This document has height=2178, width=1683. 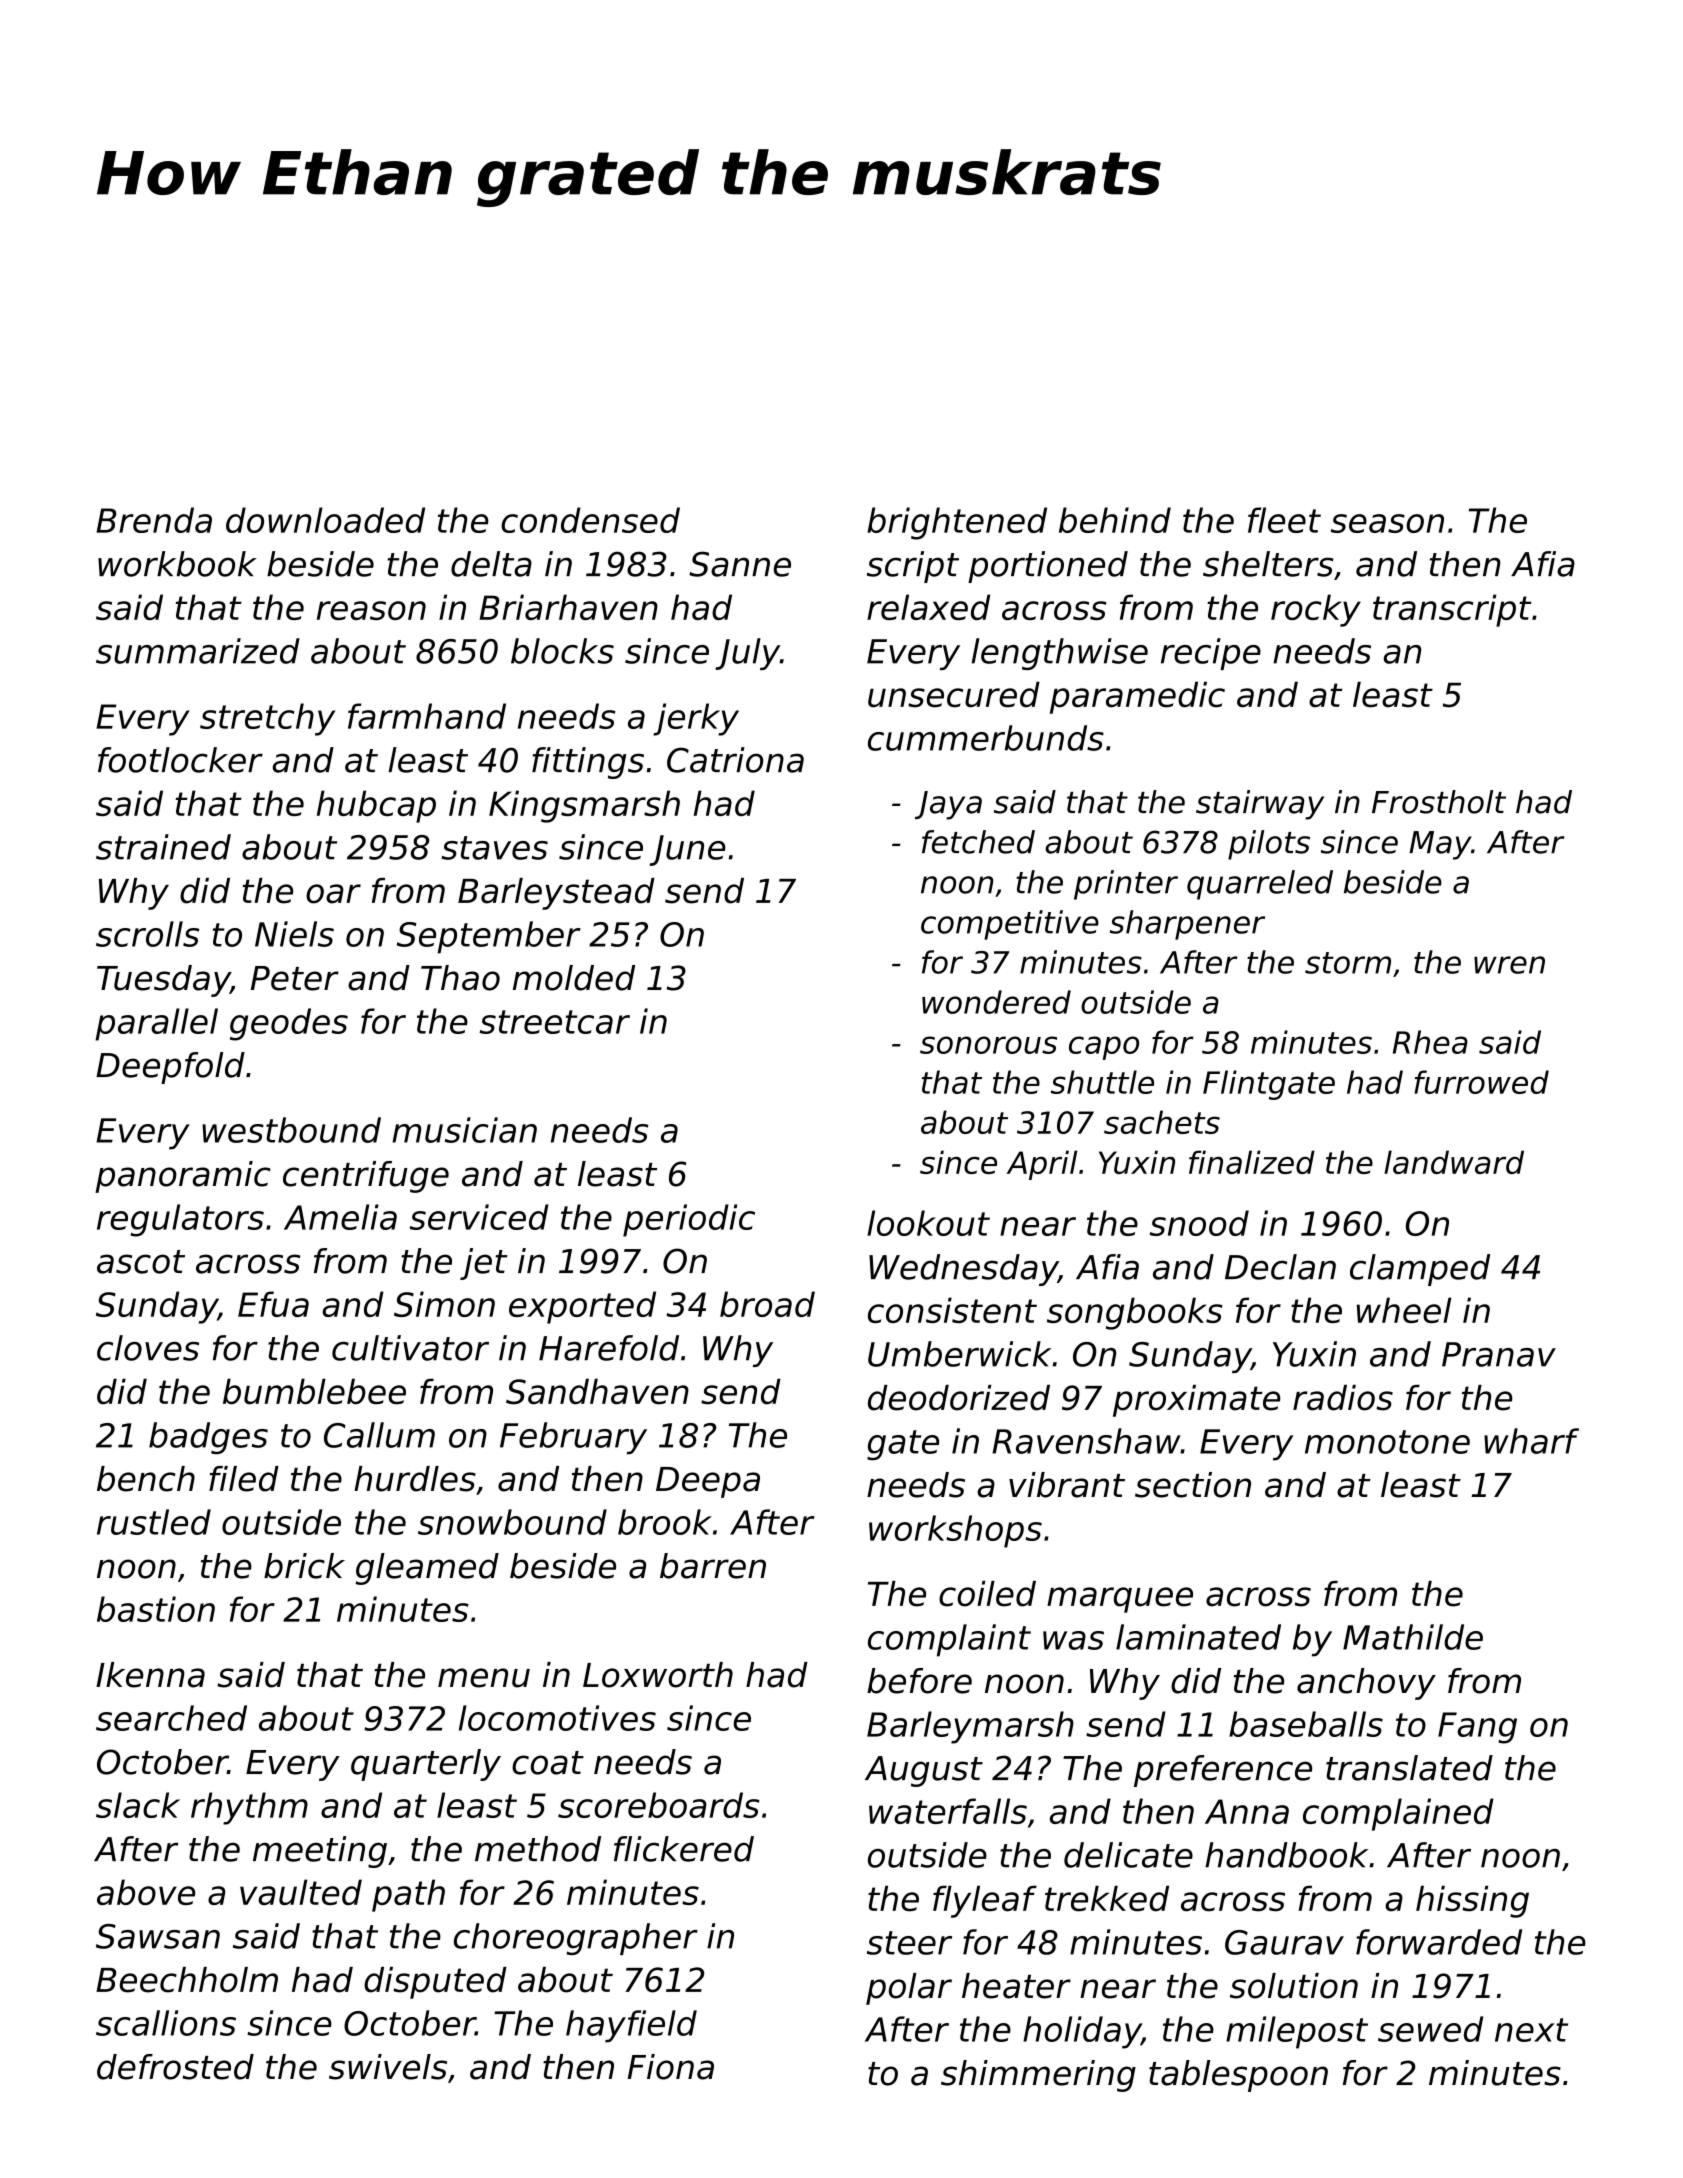 What do you see at coordinates (166, 2023) in the document?
I see `scallions` at bounding box center [166, 2023].
